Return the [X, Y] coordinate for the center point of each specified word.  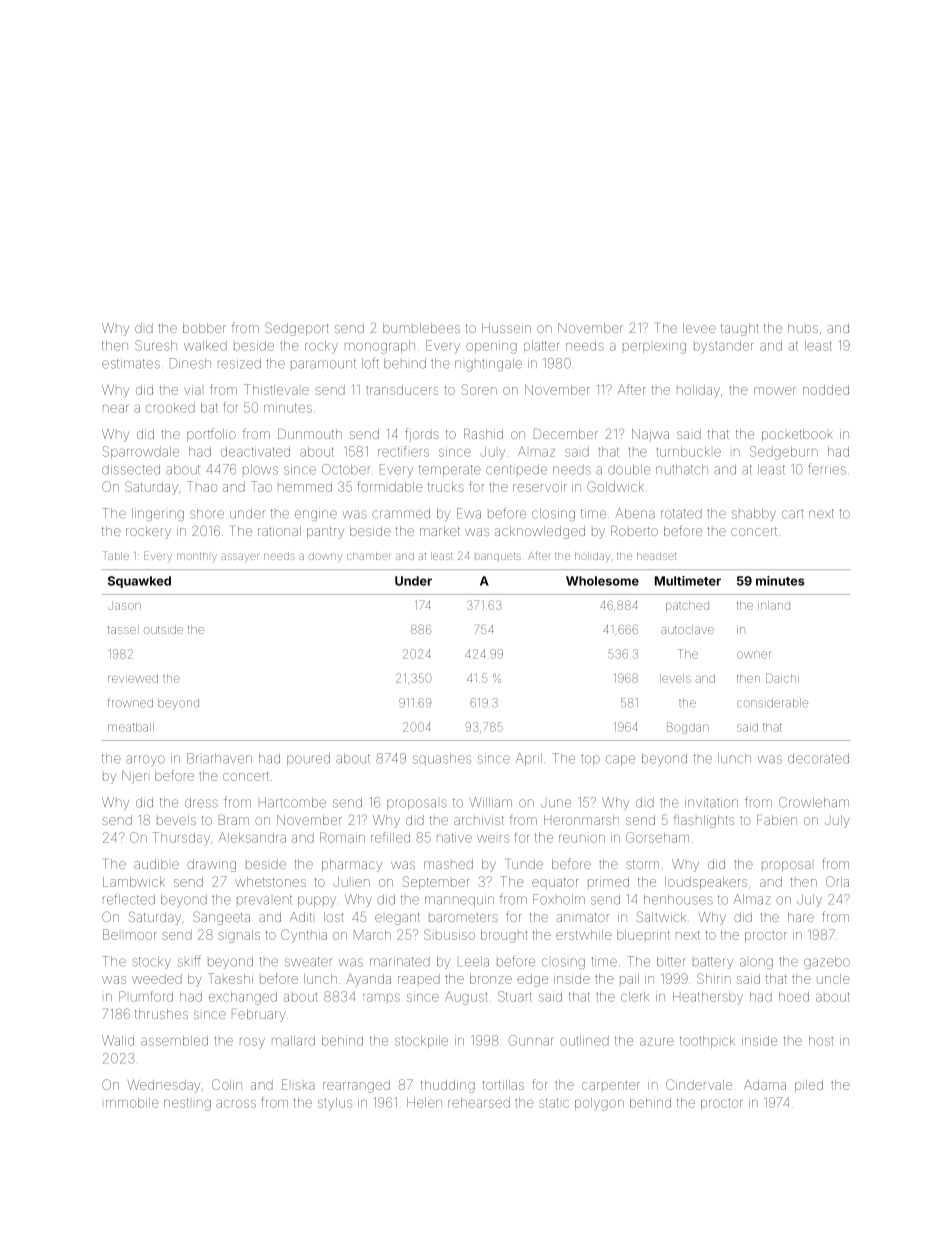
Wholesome [602, 581]
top [590, 760]
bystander [723, 347]
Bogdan [688, 728]
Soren [479, 389]
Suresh [156, 345]
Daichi [782, 678]
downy [325, 557]
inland [774, 605]
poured [308, 759]
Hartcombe [292, 802]
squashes [442, 759]
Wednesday [163, 1086]
